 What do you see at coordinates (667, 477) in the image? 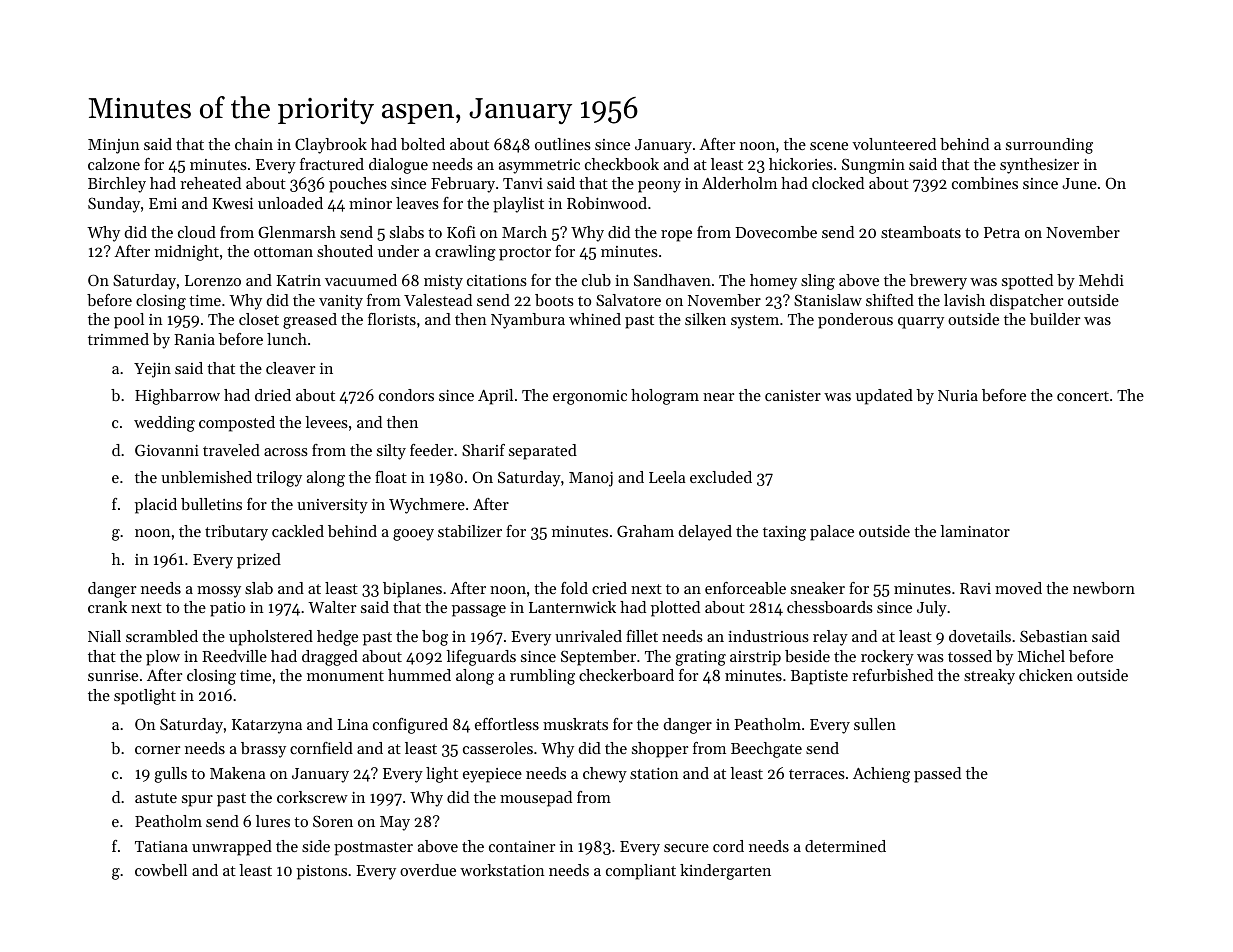
I see `Leela` at bounding box center [667, 477].
